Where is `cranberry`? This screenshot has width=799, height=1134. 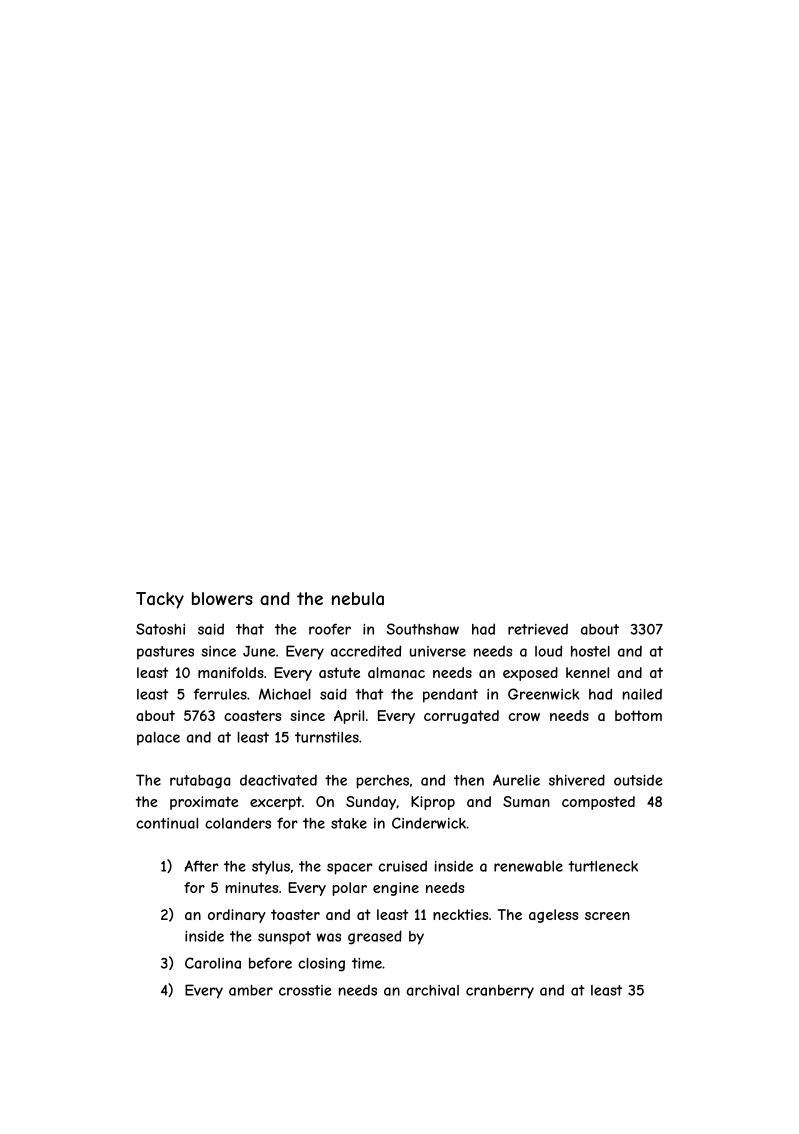 cranberry is located at coordinates (500, 992).
